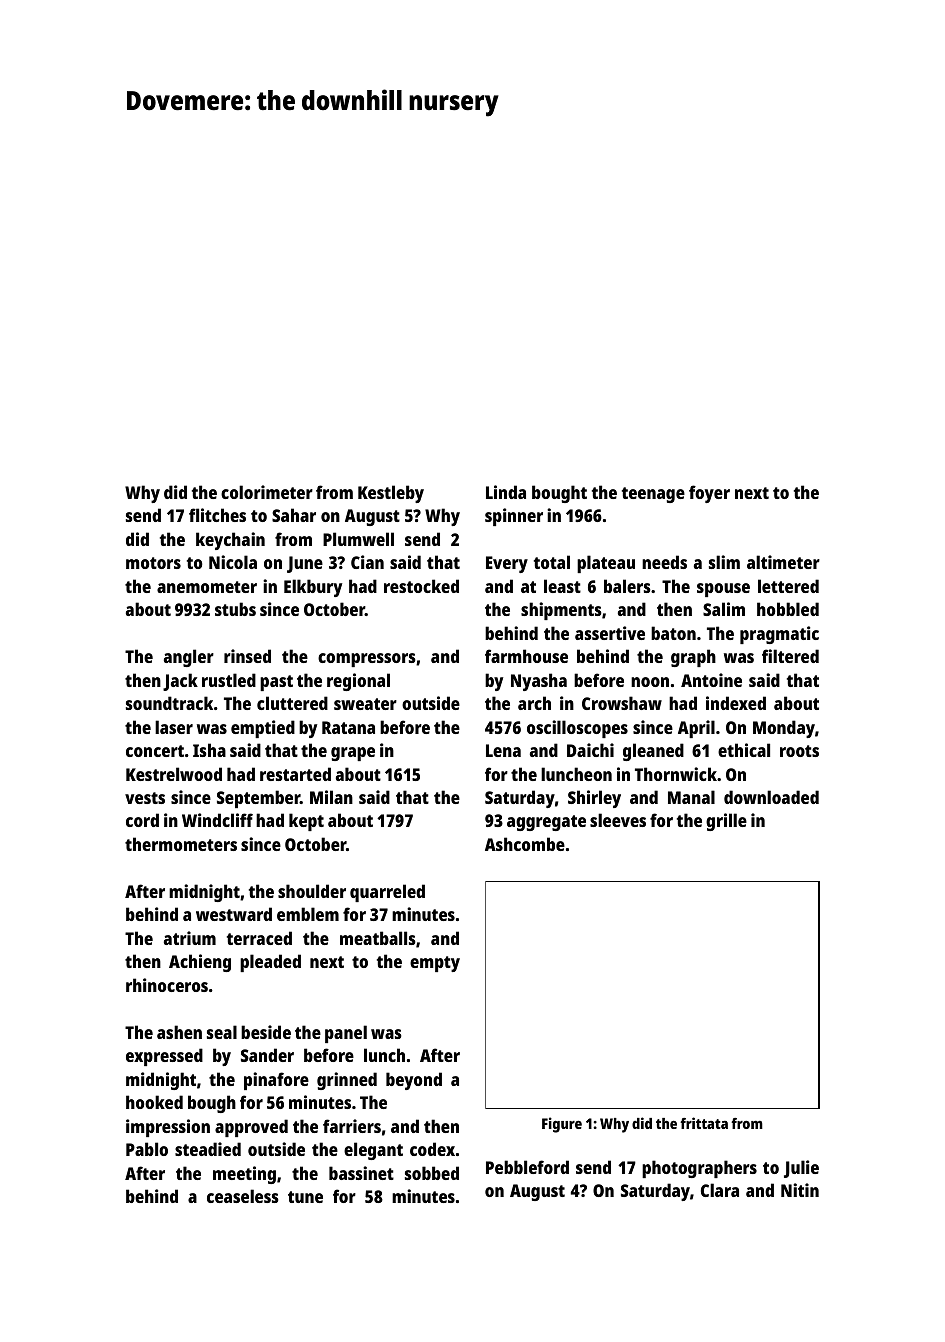 The width and height of the screenshot is (945, 1342). What do you see at coordinates (243, 1196) in the screenshot?
I see `ceaseless` at bounding box center [243, 1196].
